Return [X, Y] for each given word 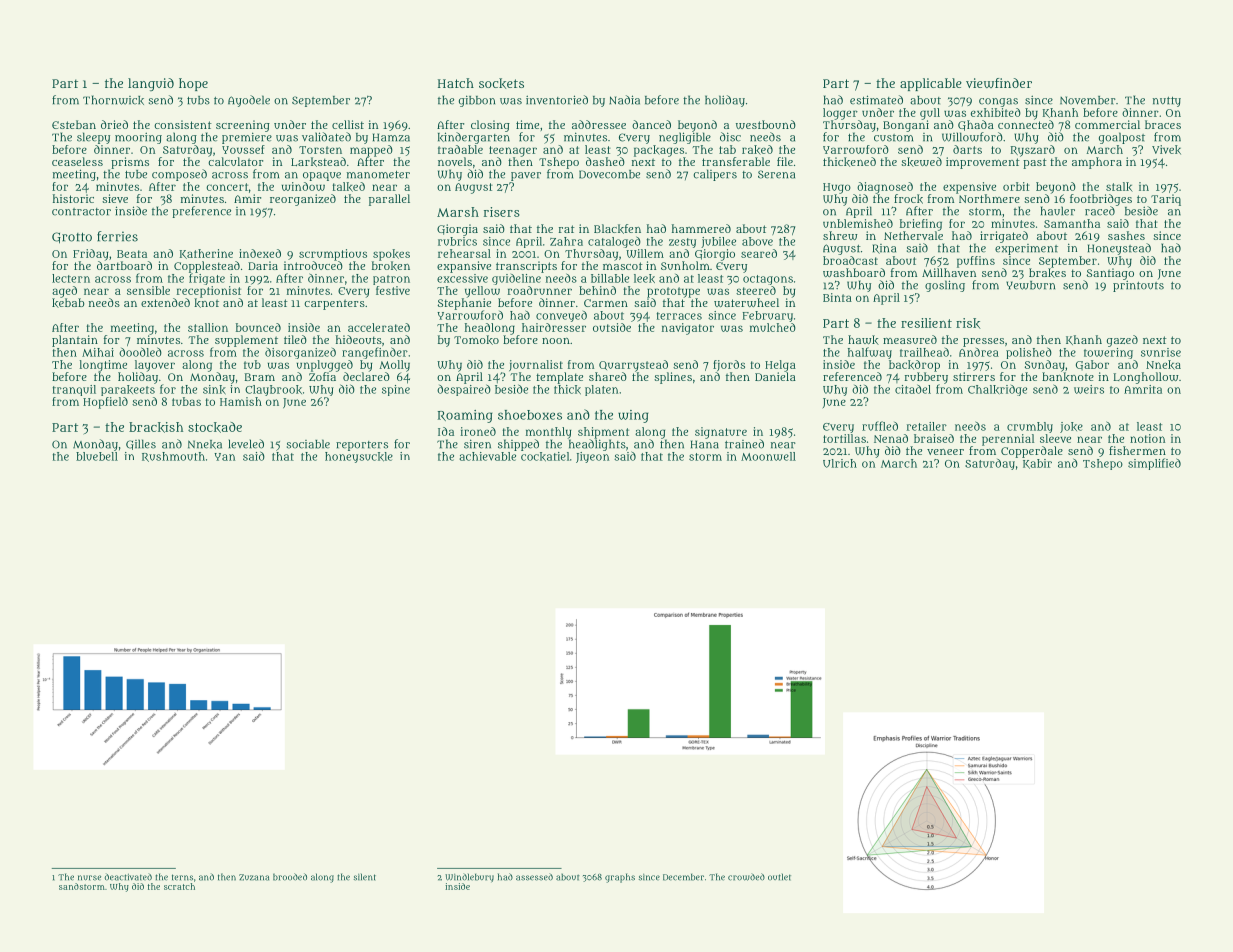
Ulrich [840, 463]
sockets [501, 83]
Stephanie [464, 304]
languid [151, 84]
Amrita [1143, 389]
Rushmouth [173, 457]
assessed [534, 877]
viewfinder [999, 83]
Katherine [206, 254]
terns [182, 877]
